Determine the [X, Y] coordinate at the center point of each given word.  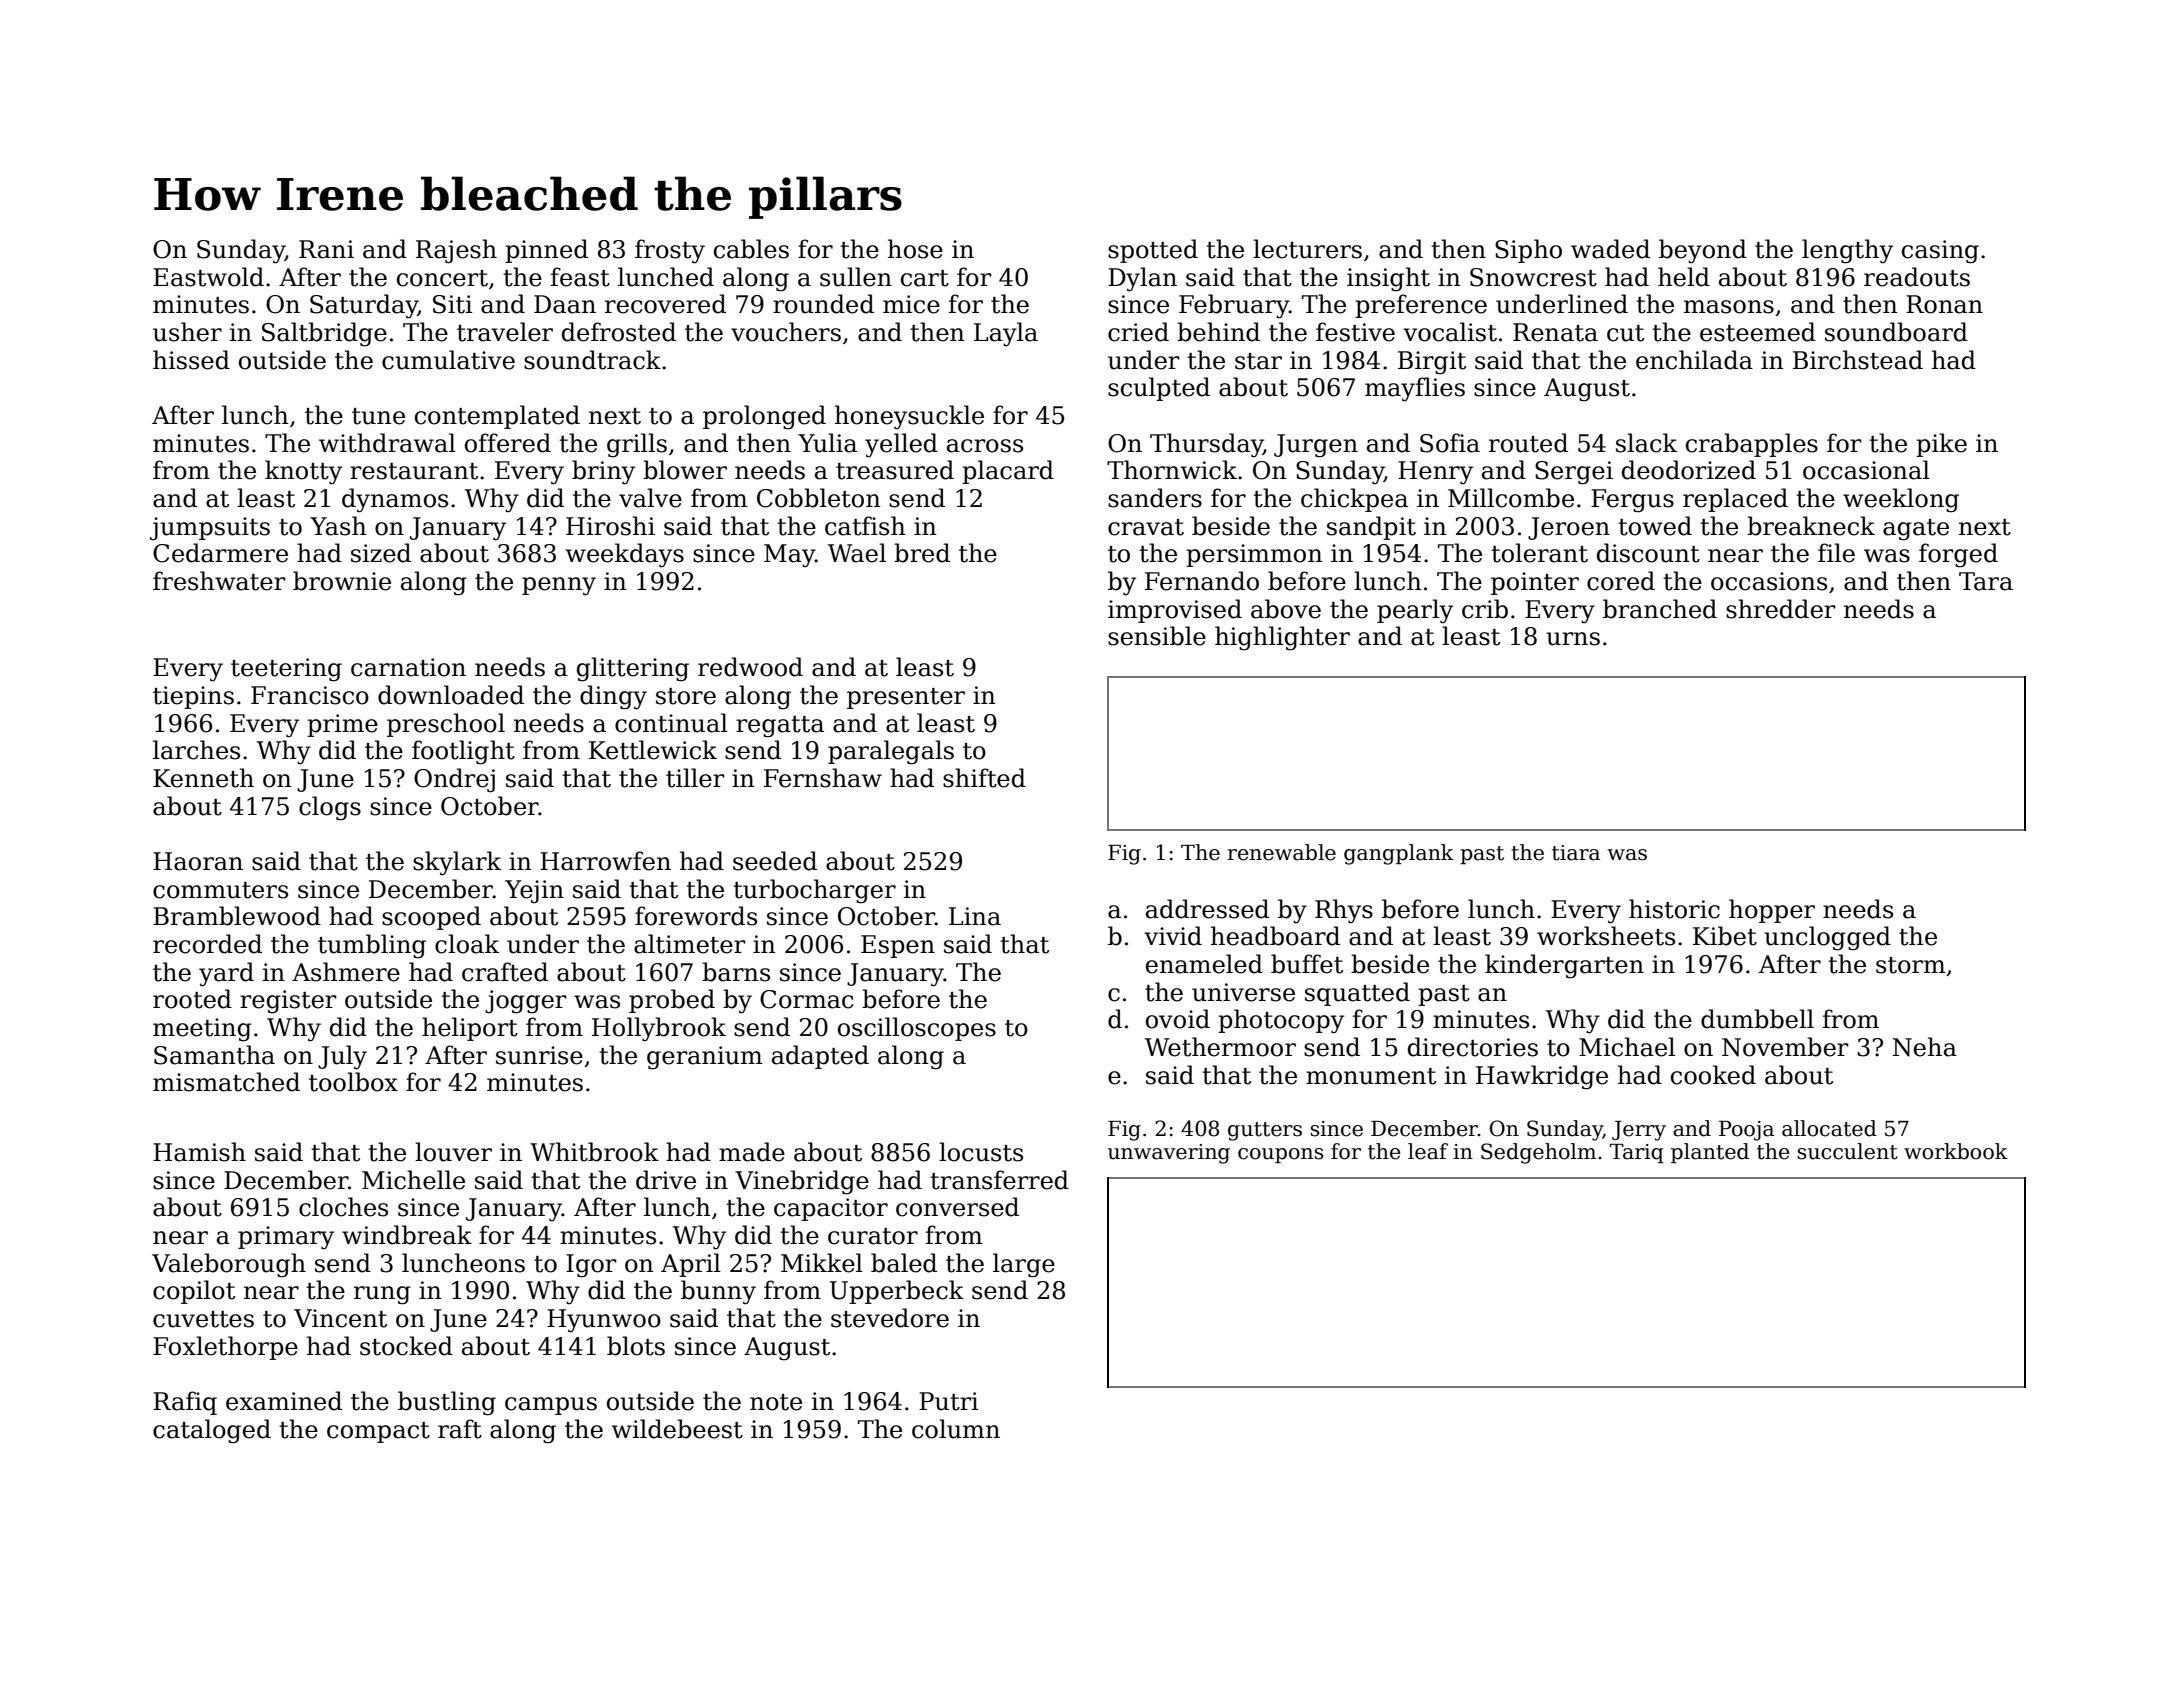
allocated [1829, 1128]
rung [382, 1295]
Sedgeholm [1538, 1153]
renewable [1282, 852]
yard [226, 974]
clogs [330, 808]
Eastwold [208, 277]
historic [1674, 909]
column [956, 1429]
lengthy [1847, 251]
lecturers [1307, 249]
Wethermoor [1220, 1047]
